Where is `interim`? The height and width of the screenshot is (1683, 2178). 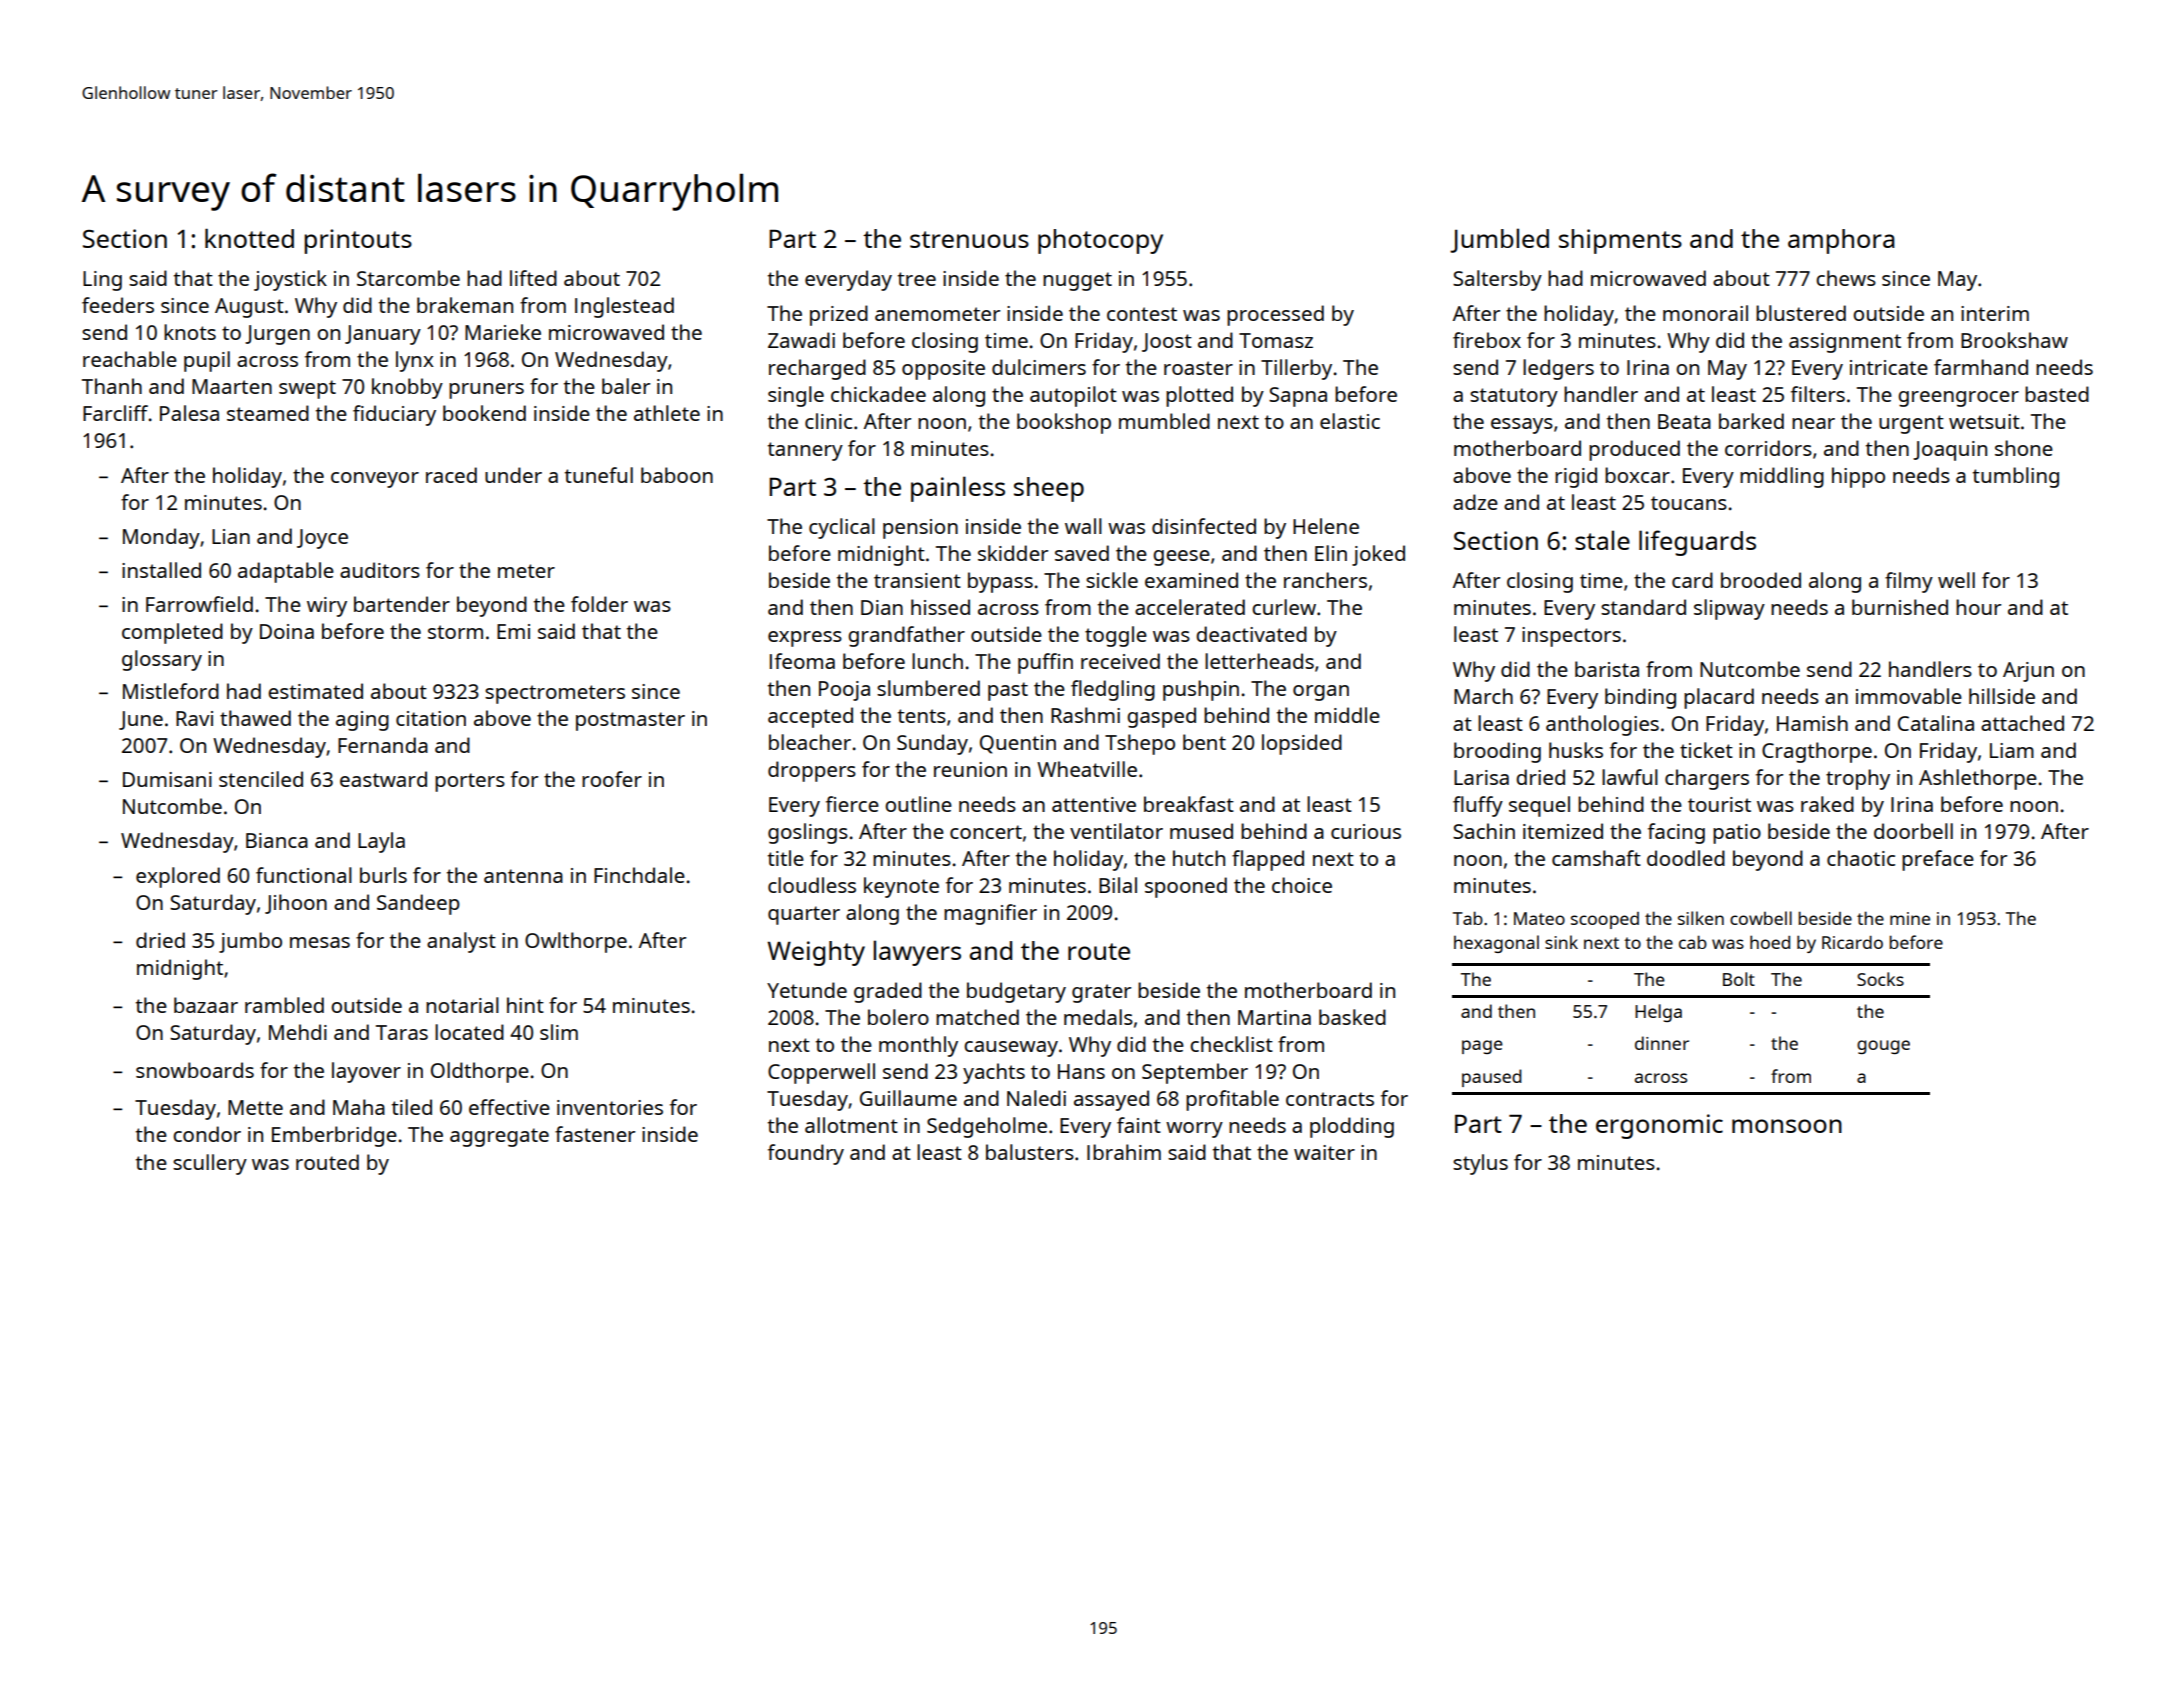 interim is located at coordinates (1995, 313).
